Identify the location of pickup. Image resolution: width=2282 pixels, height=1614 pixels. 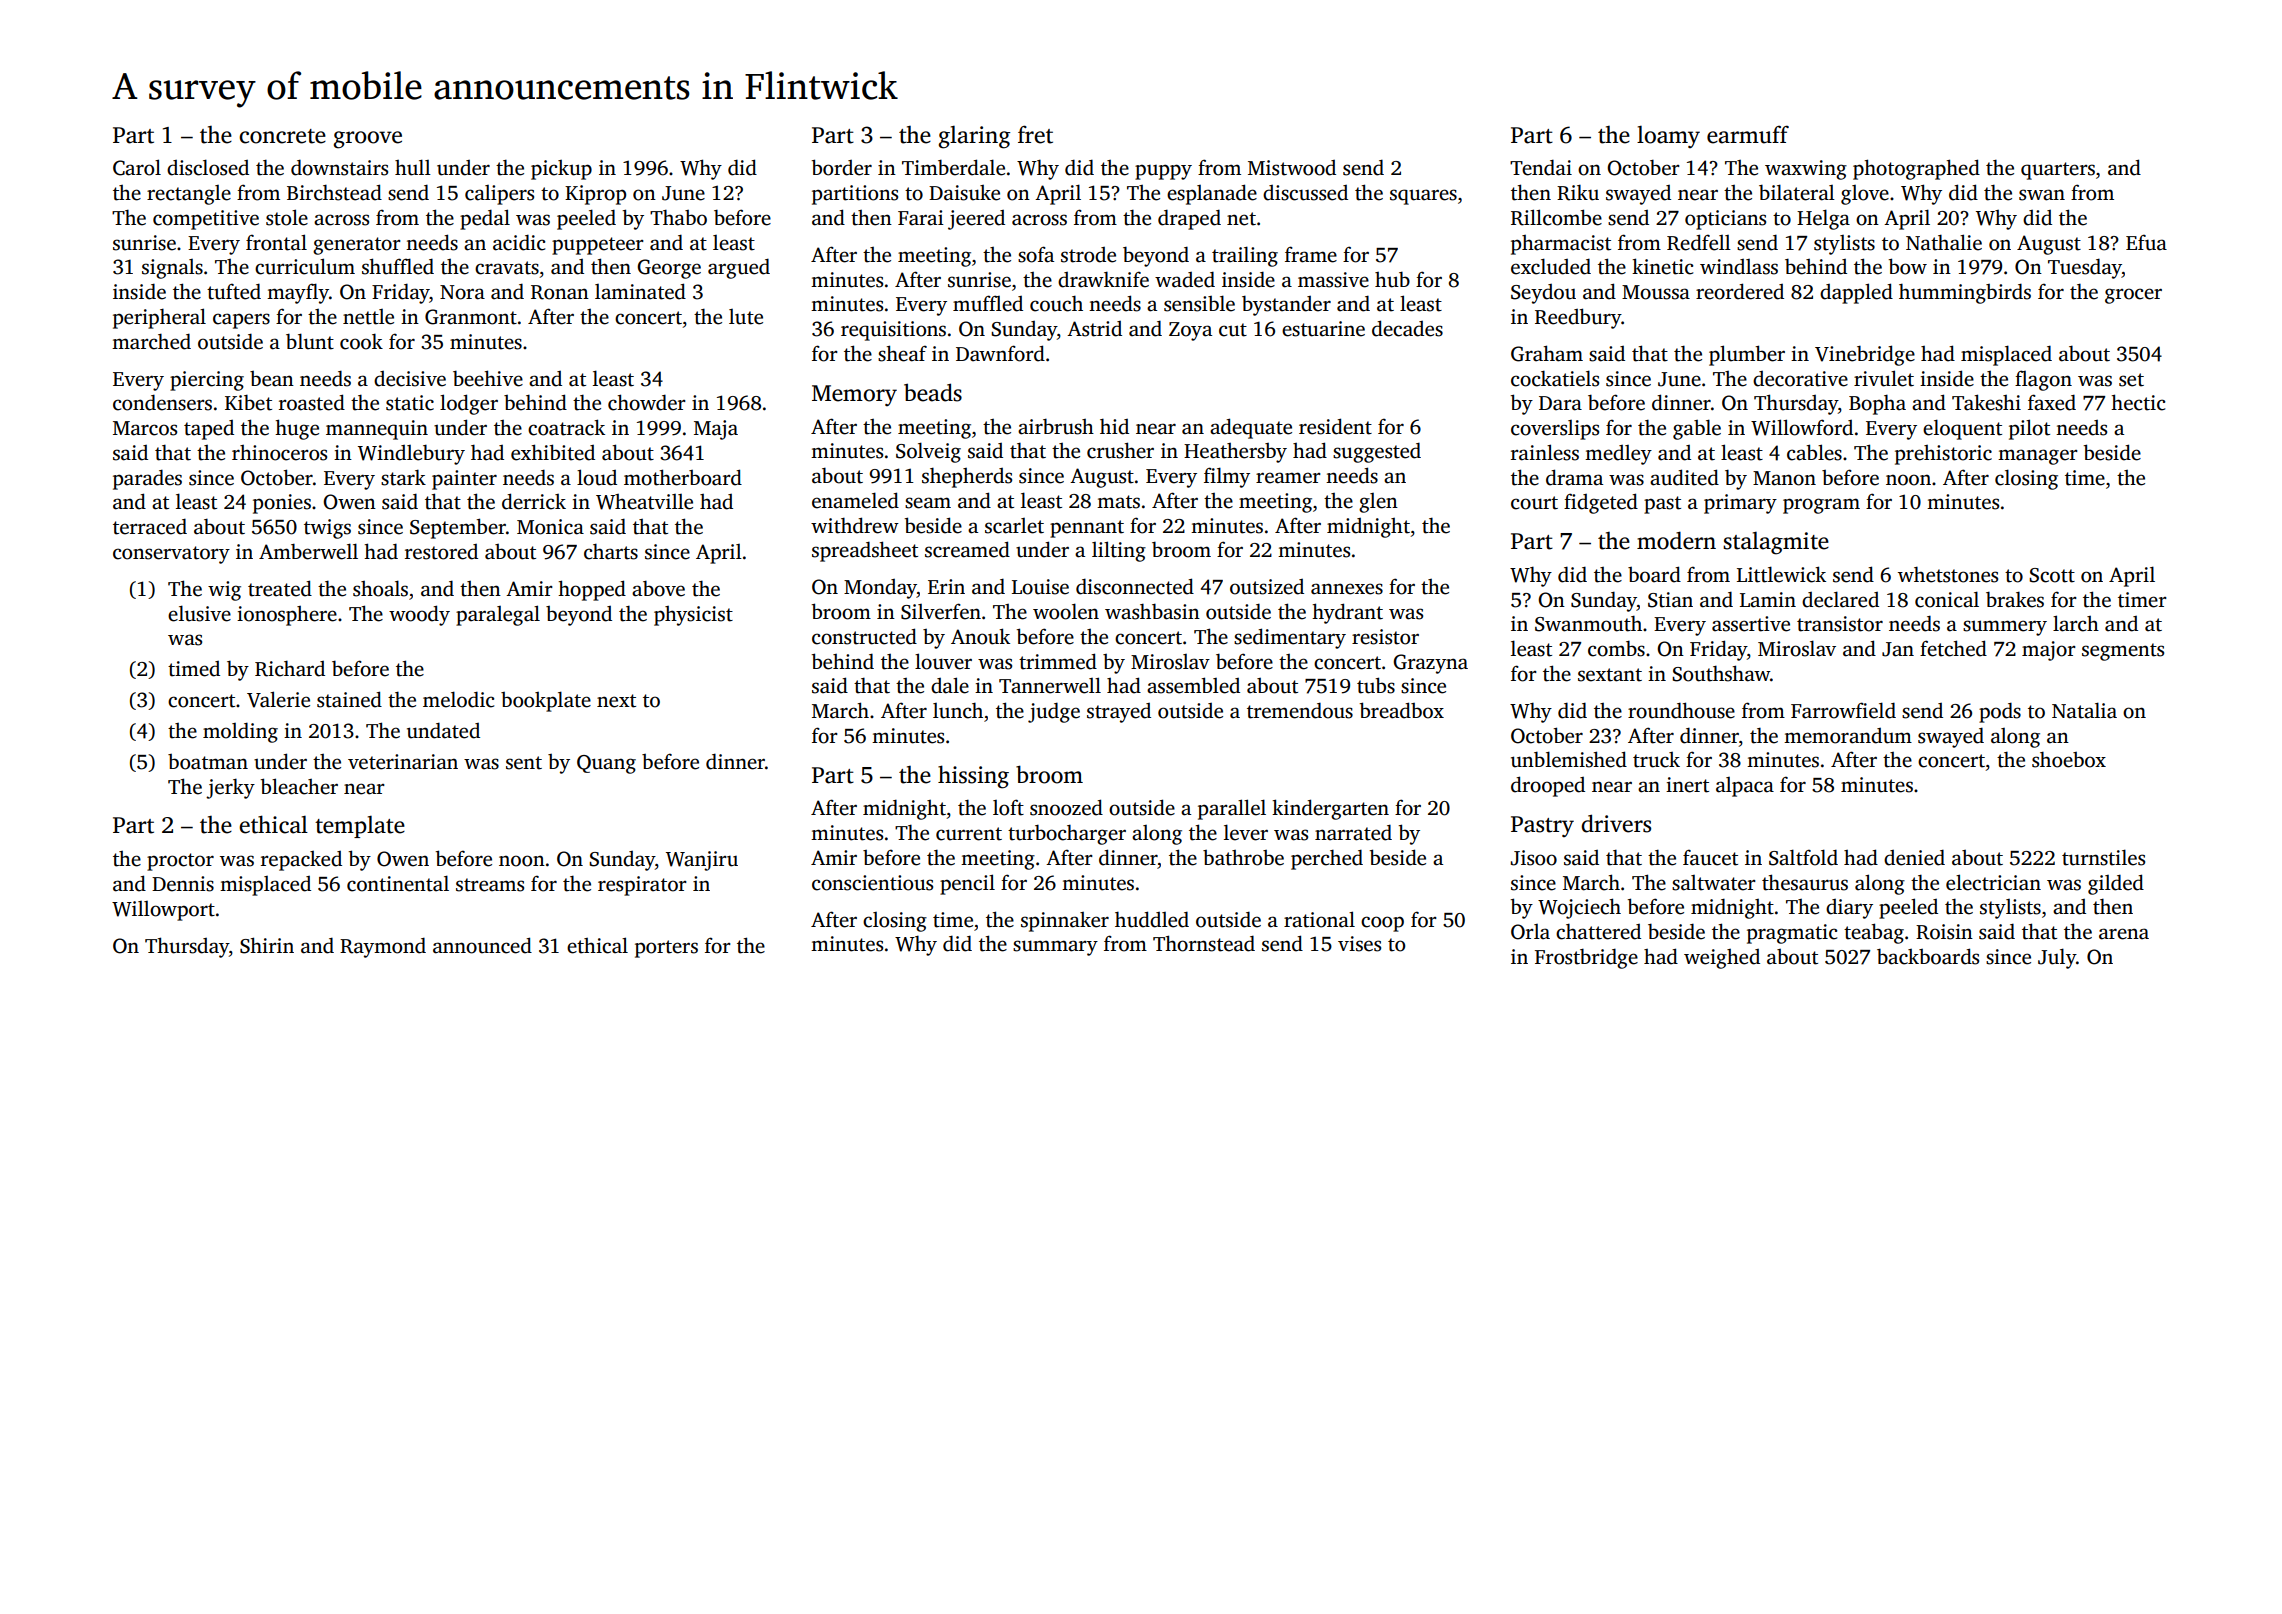
(561, 170).
